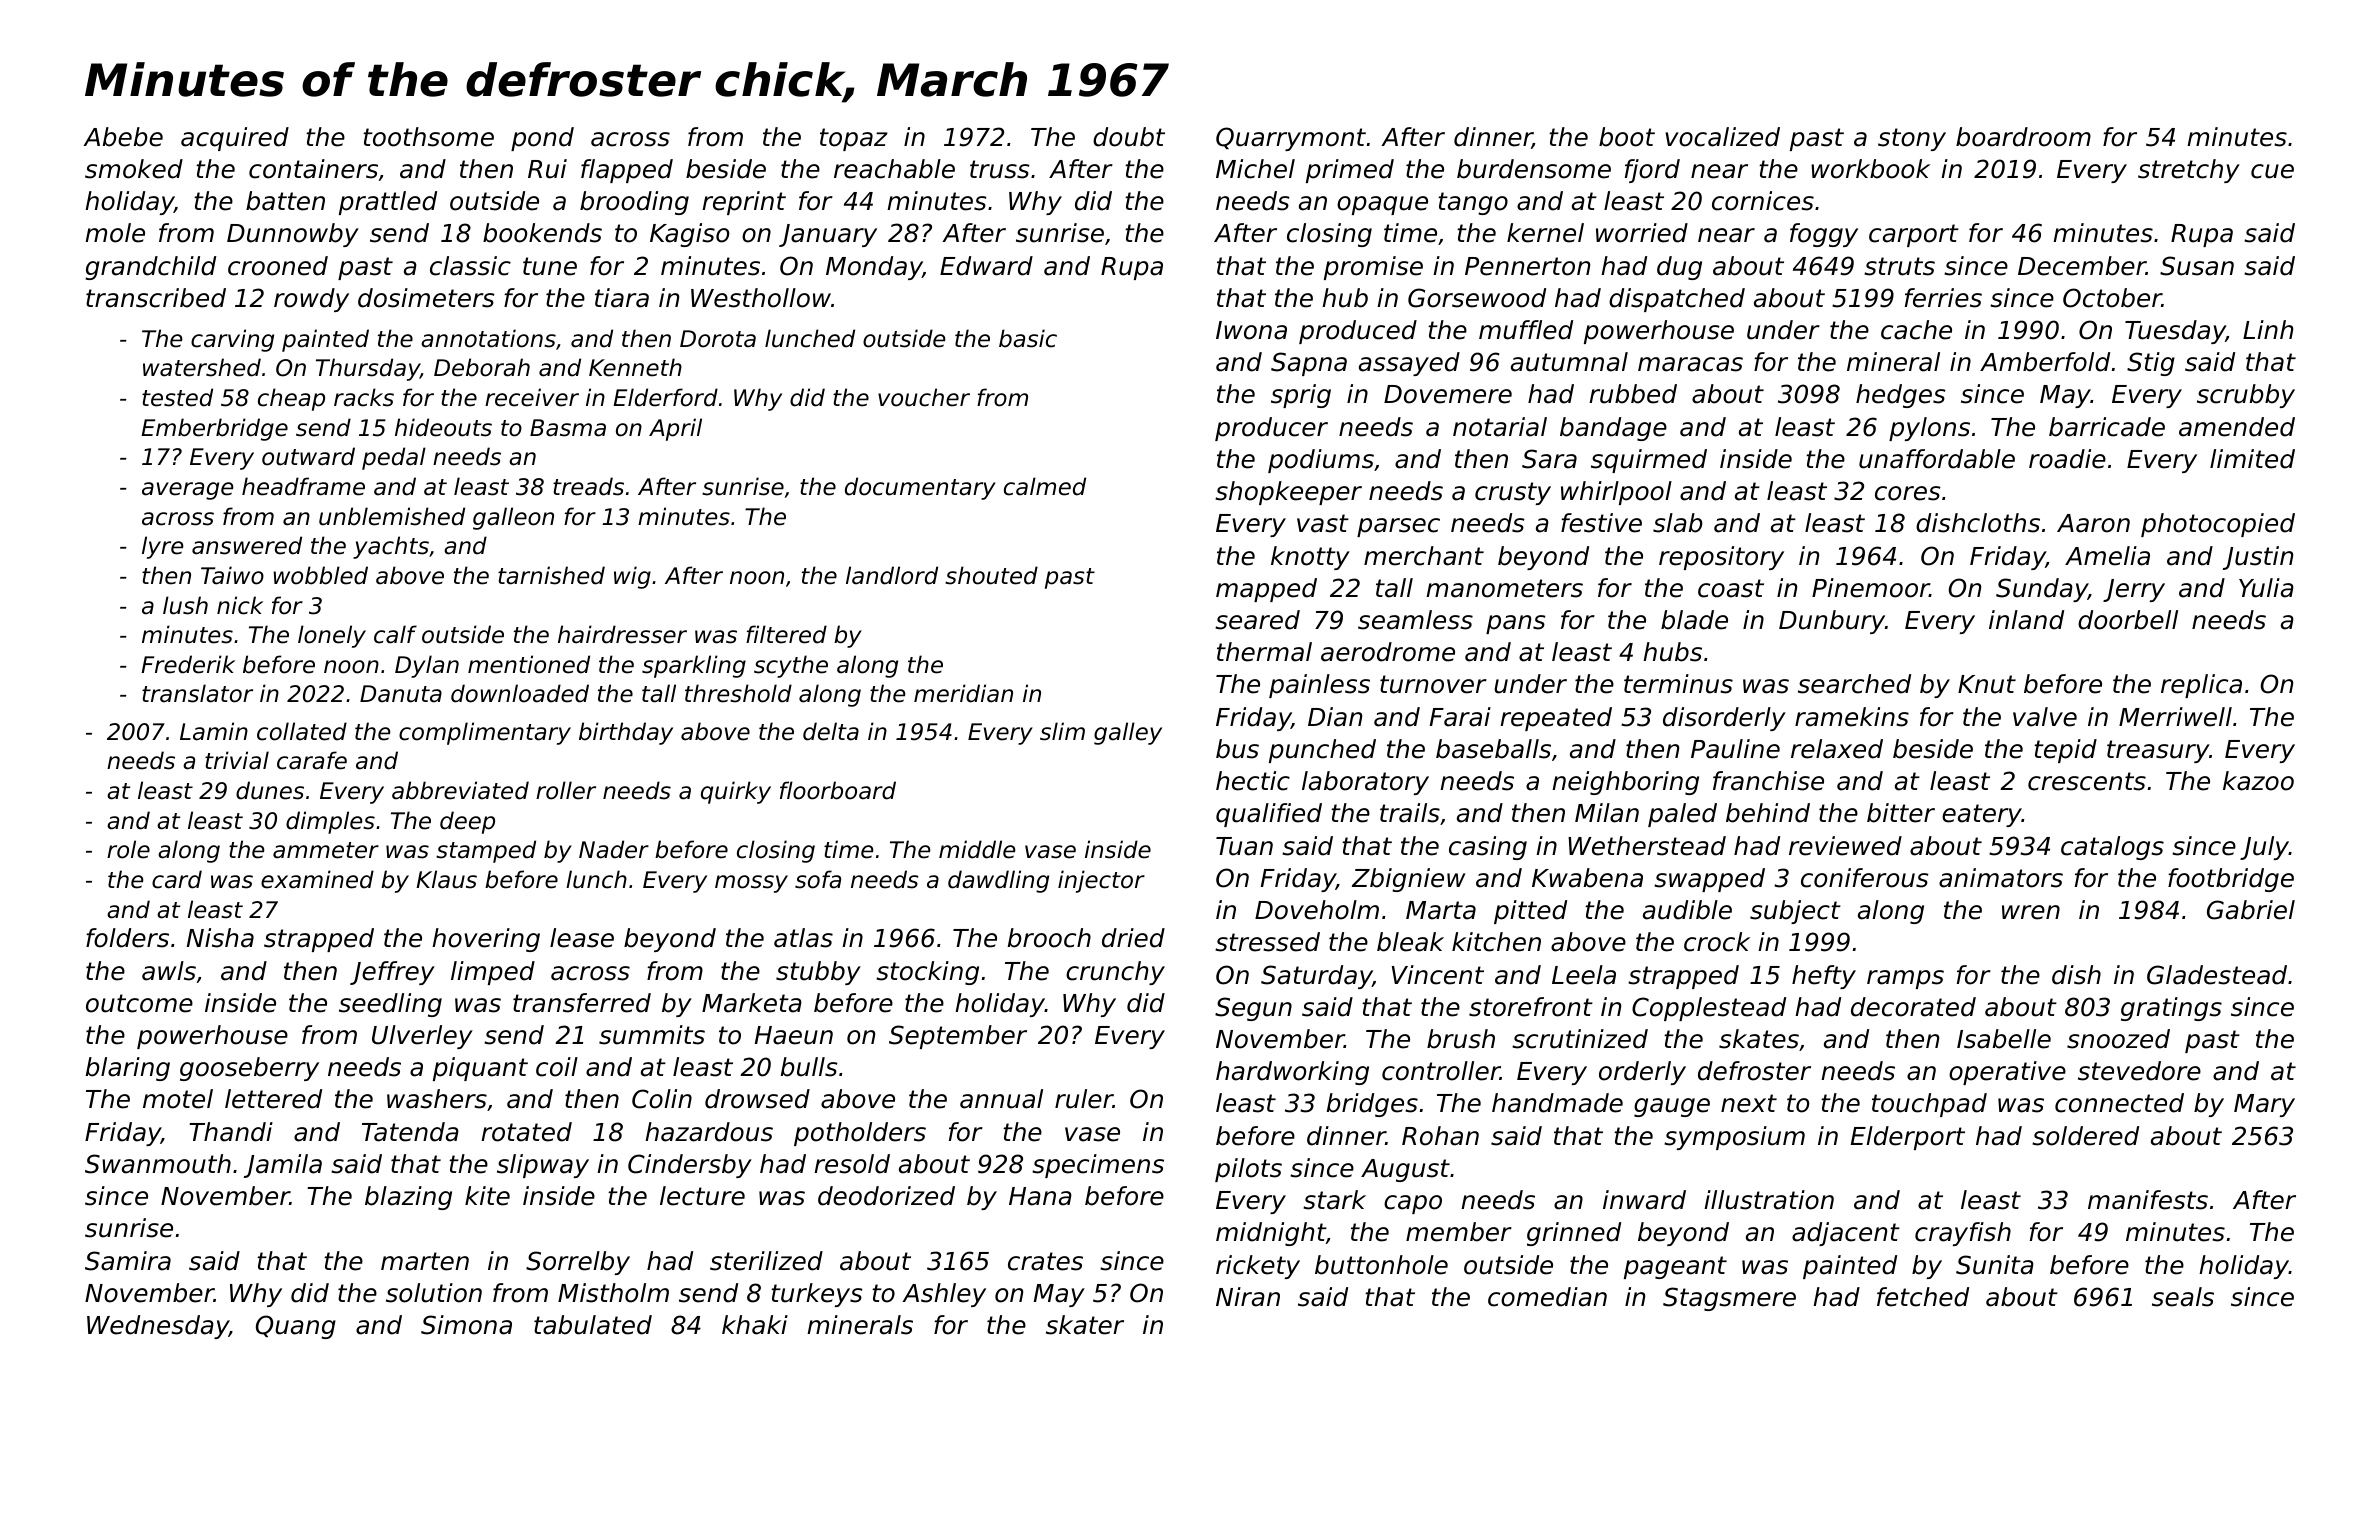  I want to click on Simona, so click(466, 1325).
